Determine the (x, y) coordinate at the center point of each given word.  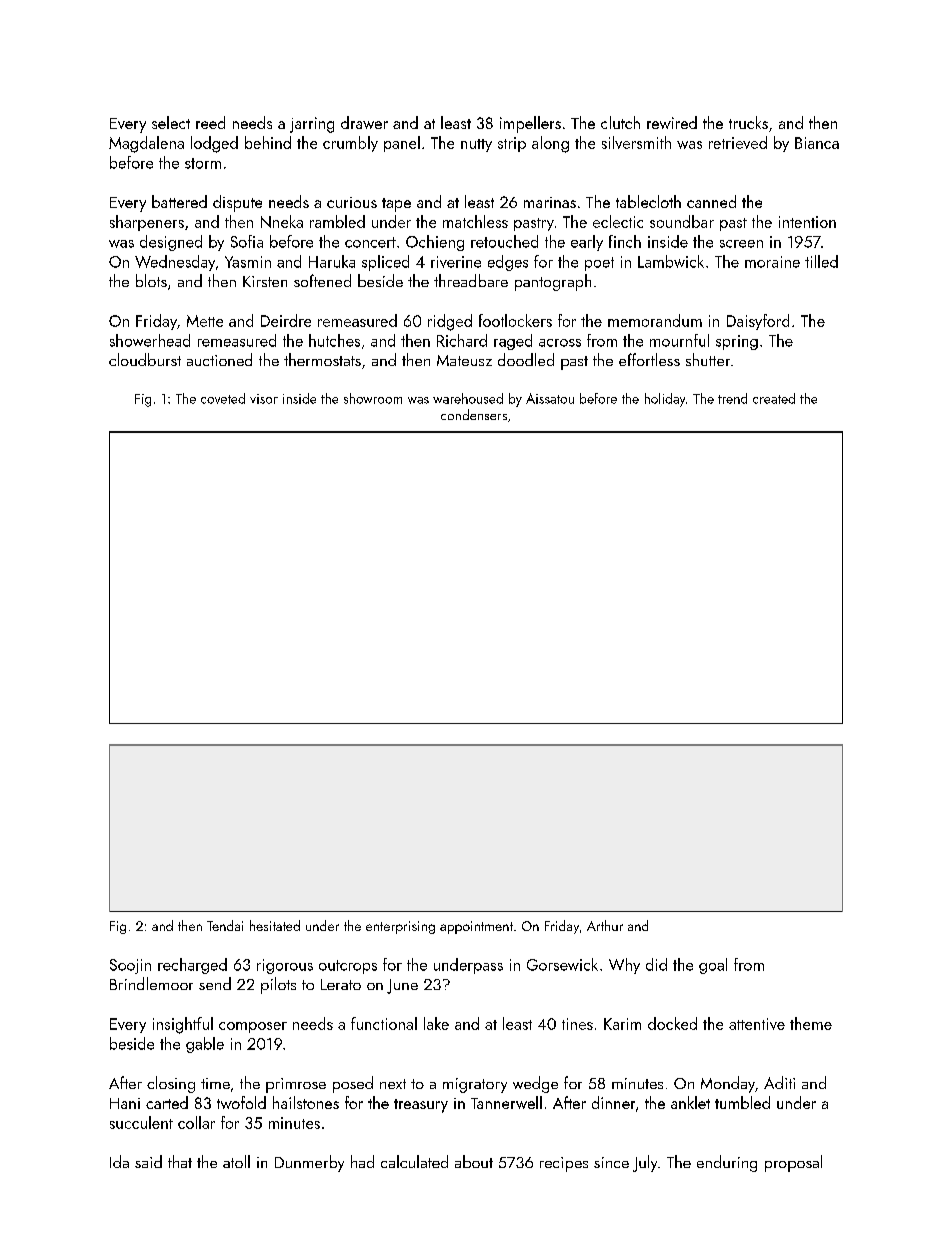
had (362, 1161)
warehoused (468, 398)
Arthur (605, 925)
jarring (312, 125)
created (774, 398)
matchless (475, 221)
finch (625, 241)
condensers (474, 414)
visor (264, 399)
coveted (223, 398)
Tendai (225, 925)
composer (253, 1027)
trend (732, 398)
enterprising (400, 927)
